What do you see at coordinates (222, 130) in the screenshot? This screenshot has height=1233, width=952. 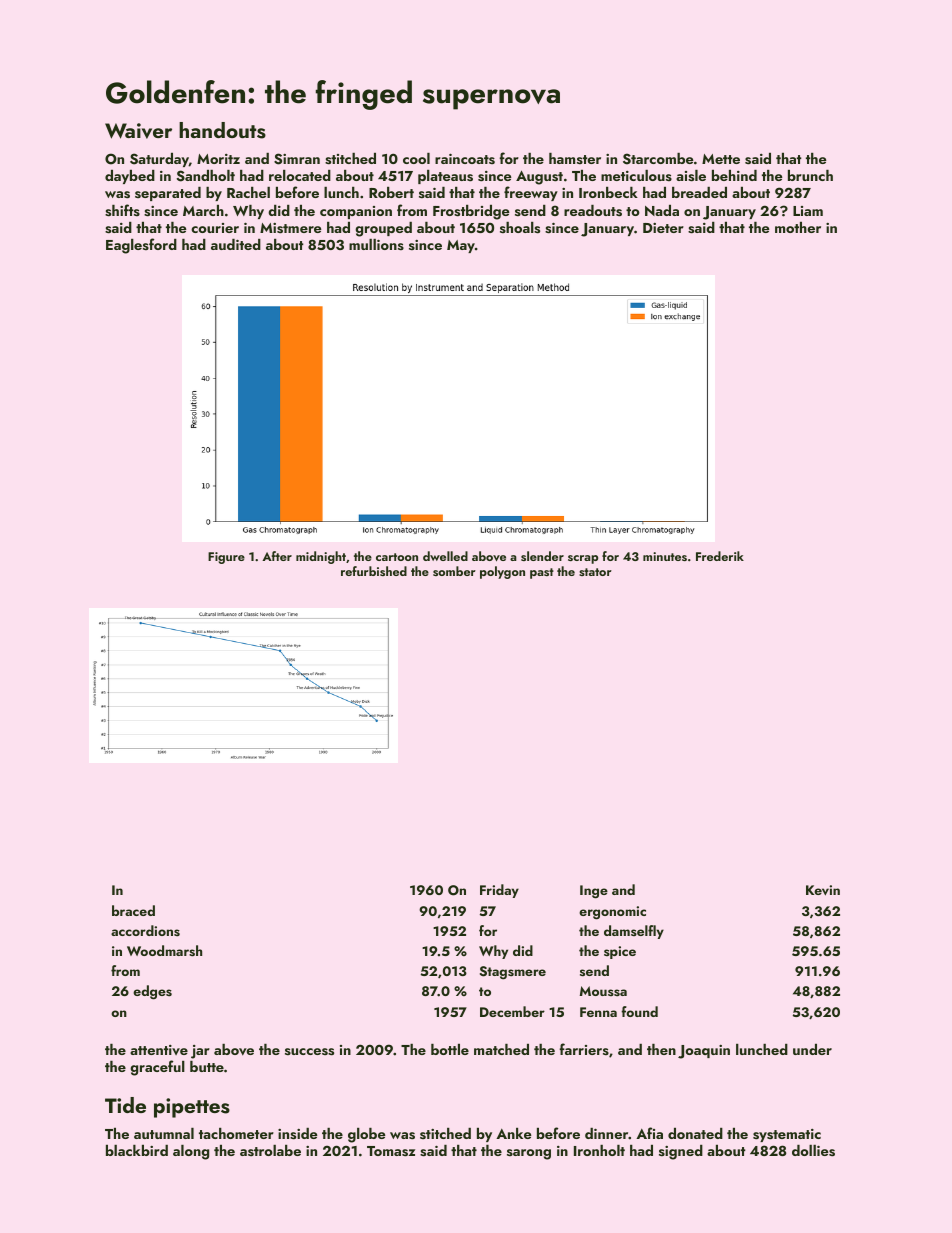 I see `handouts` at bounding box center [222, 130].
